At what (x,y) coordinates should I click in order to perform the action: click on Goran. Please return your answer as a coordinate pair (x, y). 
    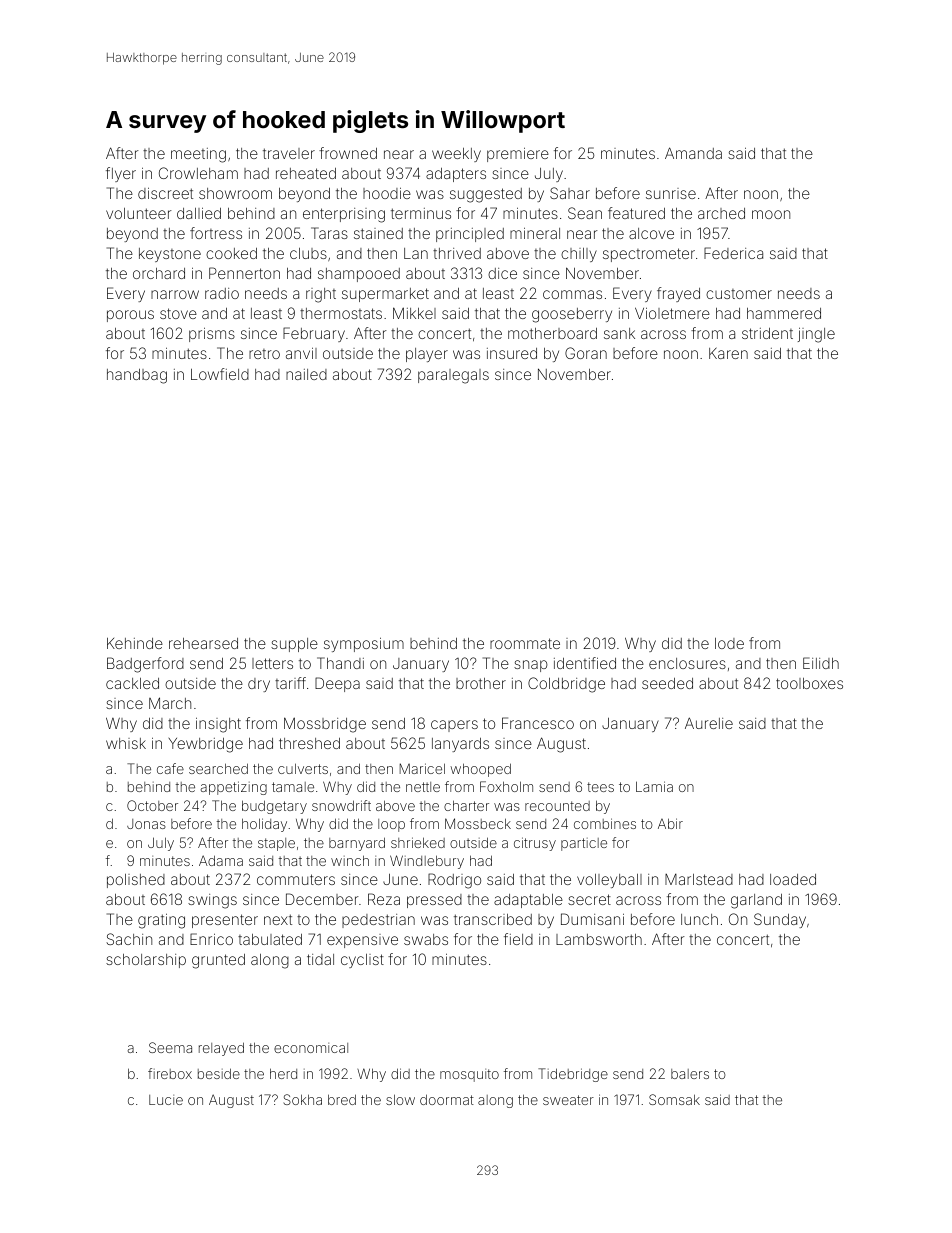
    Looking at the image, I should click on (586, 353).
